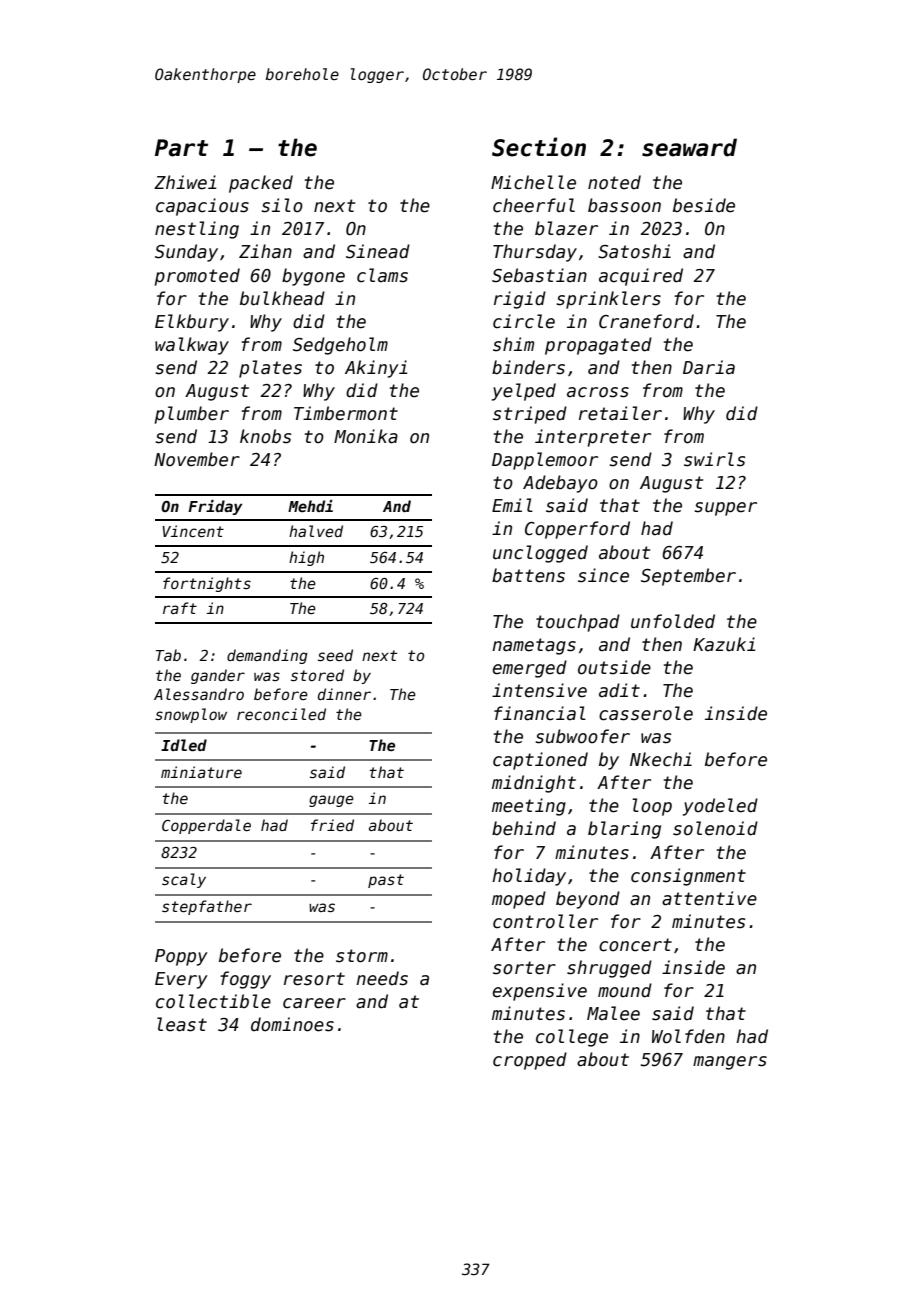 The image size is (924, 1311). What do you see at coordinates (261, 184) in the screenshot?
I see `packed` at bounding box center [261, 184].
